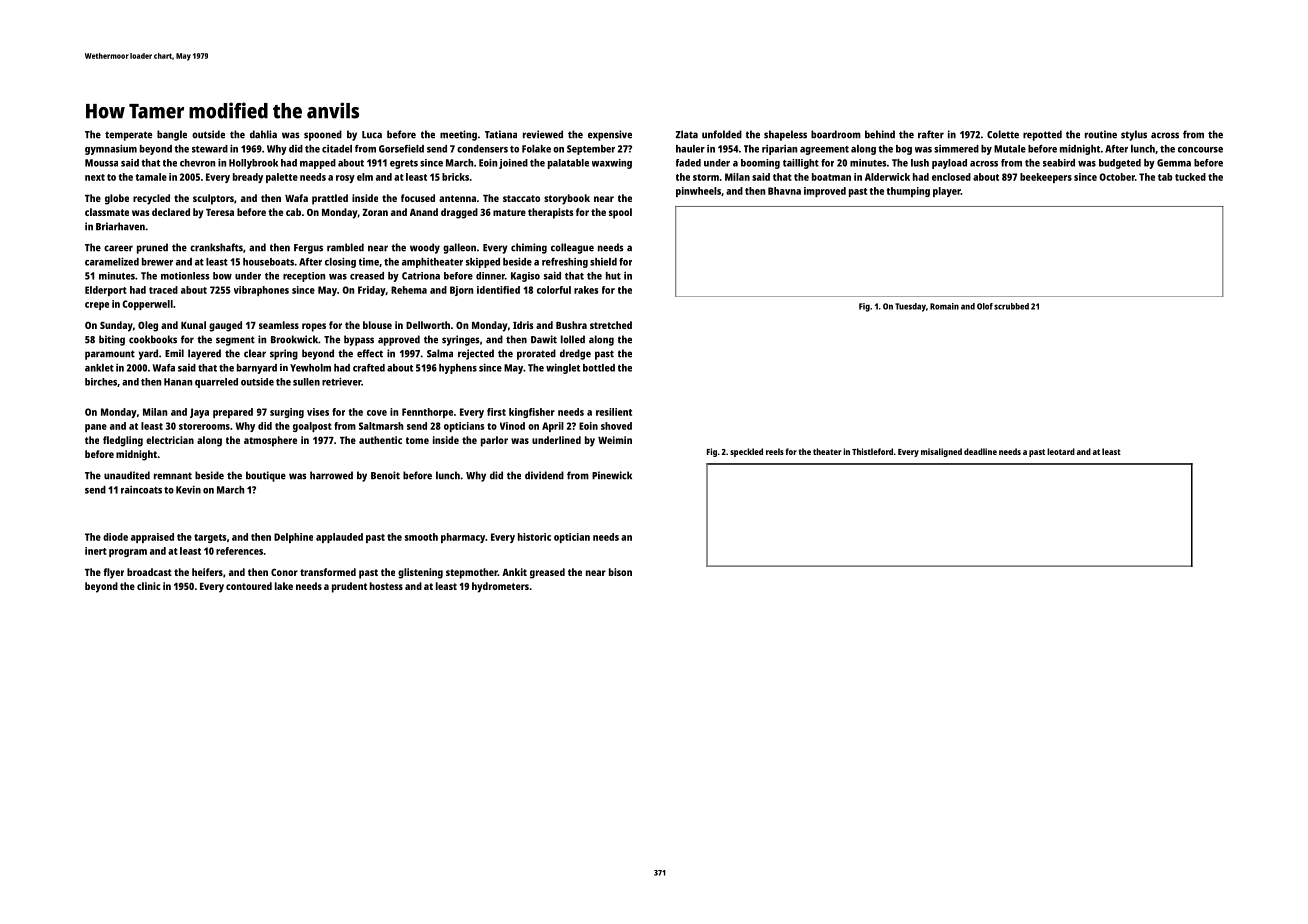 This screenshot has height=924, width=1308. Describe the element at coordinates (304, 277) in the screenshot. I see `reception` at that location.
